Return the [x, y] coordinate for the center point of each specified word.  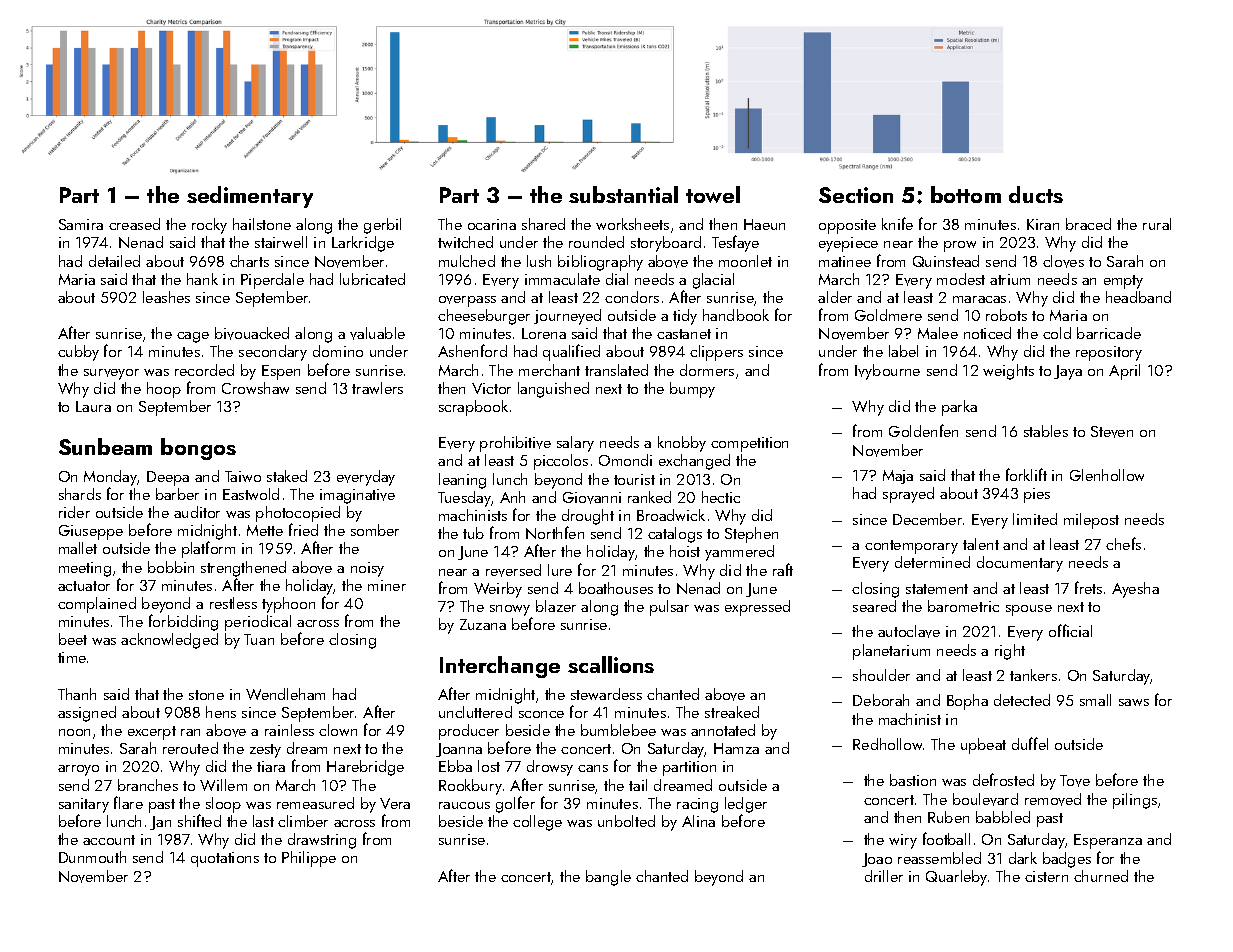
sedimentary [250, 197]
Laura [93, 406]
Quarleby [956, 878]
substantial [623, 194]
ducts [1036, 194]
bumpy [692, 390]
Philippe [309, 859]
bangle [608, 878]
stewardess [606, 694]
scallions [611, 664]
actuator [84, 586]
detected [1022, 700]
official [1070, 630]
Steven [1112, 432]
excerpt [152, 733]
